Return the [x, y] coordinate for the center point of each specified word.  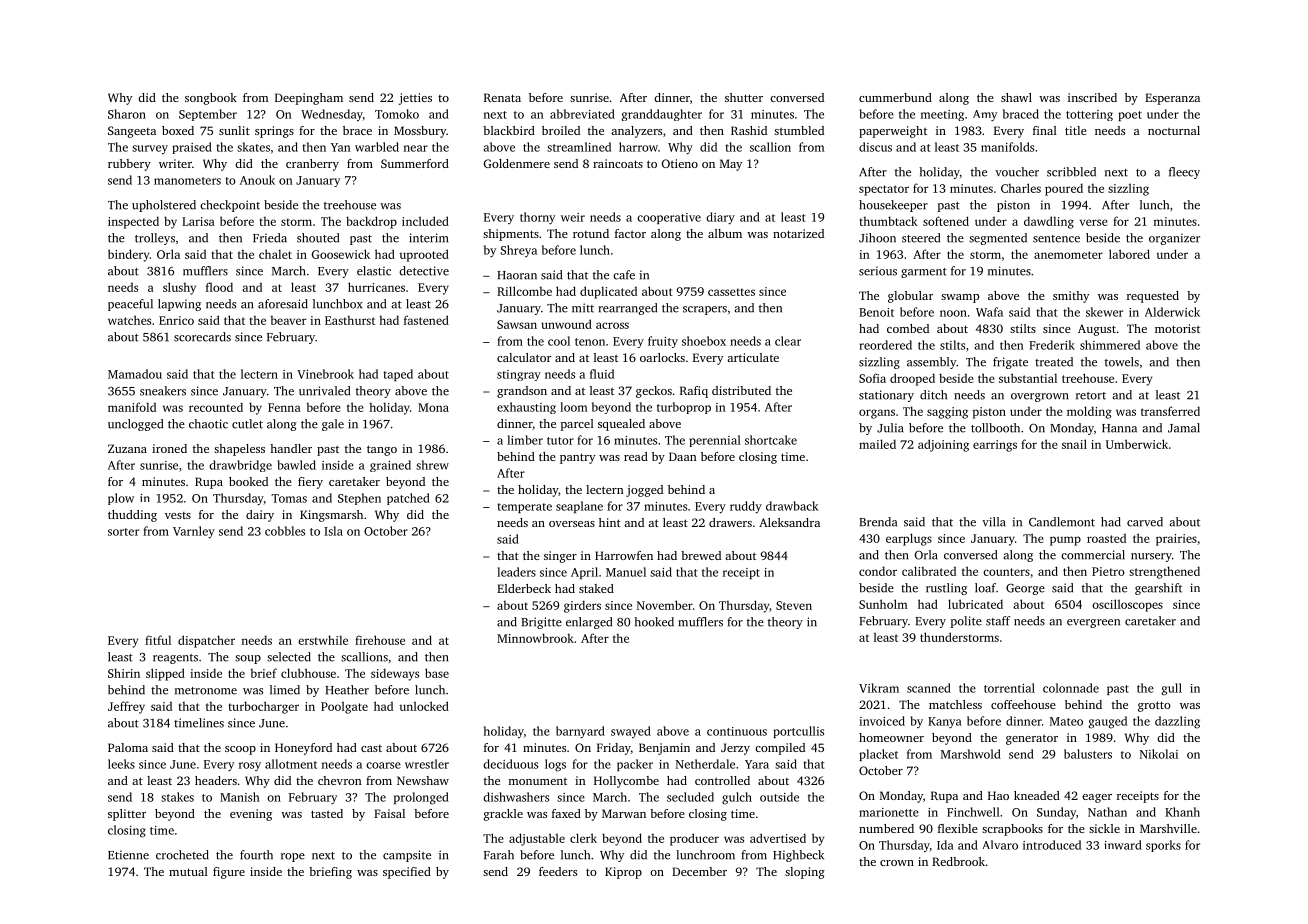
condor [878, 571]
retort [1091, 396]
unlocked [424, 706]
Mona [433, 407]
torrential [1009, 688]
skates [253, 147]
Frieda [270, 238]
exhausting [526, 408]
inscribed [1092, 97]
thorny [537, 218]
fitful [158, 640]
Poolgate [344, 707]
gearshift [1158, 589]
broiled [561, 130]
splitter [127, 815]
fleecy [1184, 173]
